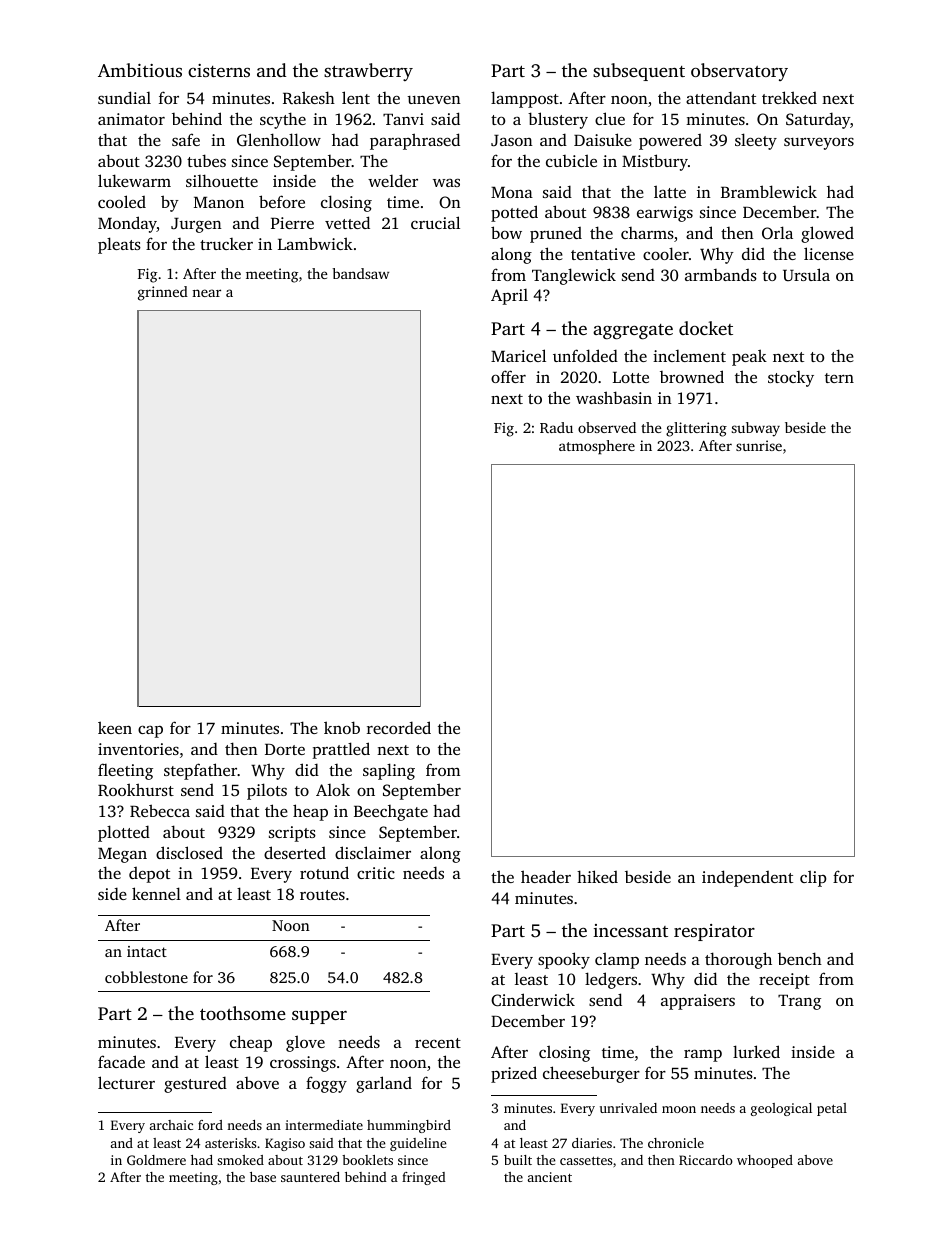 Image resolution: width=952 pixels, height=1233 pixels. I want to click on pilots, so click(267, 791).
